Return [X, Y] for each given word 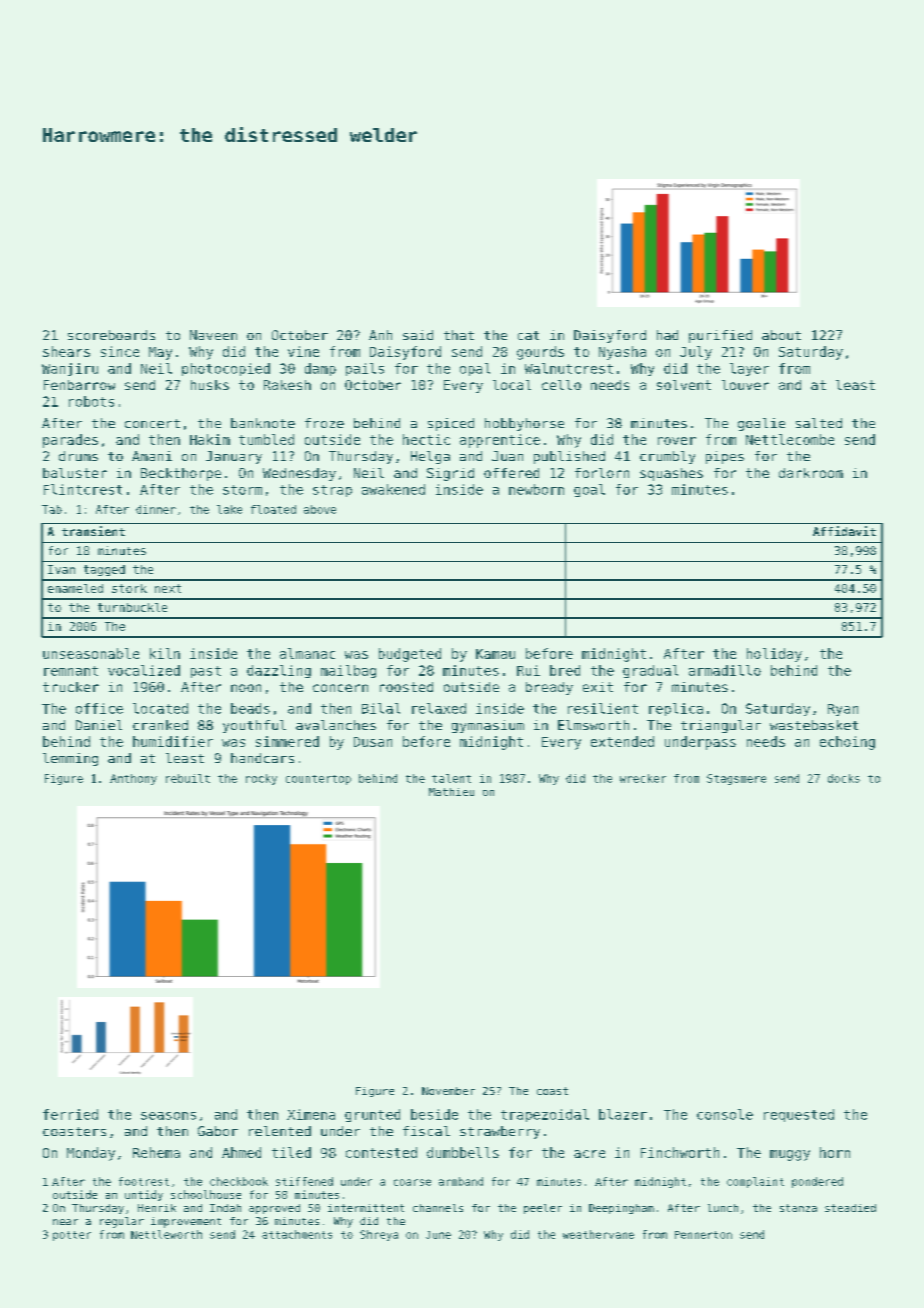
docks [844, 778]
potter [72, 1236]
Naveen [213, 335]
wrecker [643, 778]
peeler [543, 1209]
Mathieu [451, 792]
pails [365, 369]
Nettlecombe [790, 439]
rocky [261, 779]
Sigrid [450, 474]
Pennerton [703, 1235]
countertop [318, 780]
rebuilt [188, 778]
